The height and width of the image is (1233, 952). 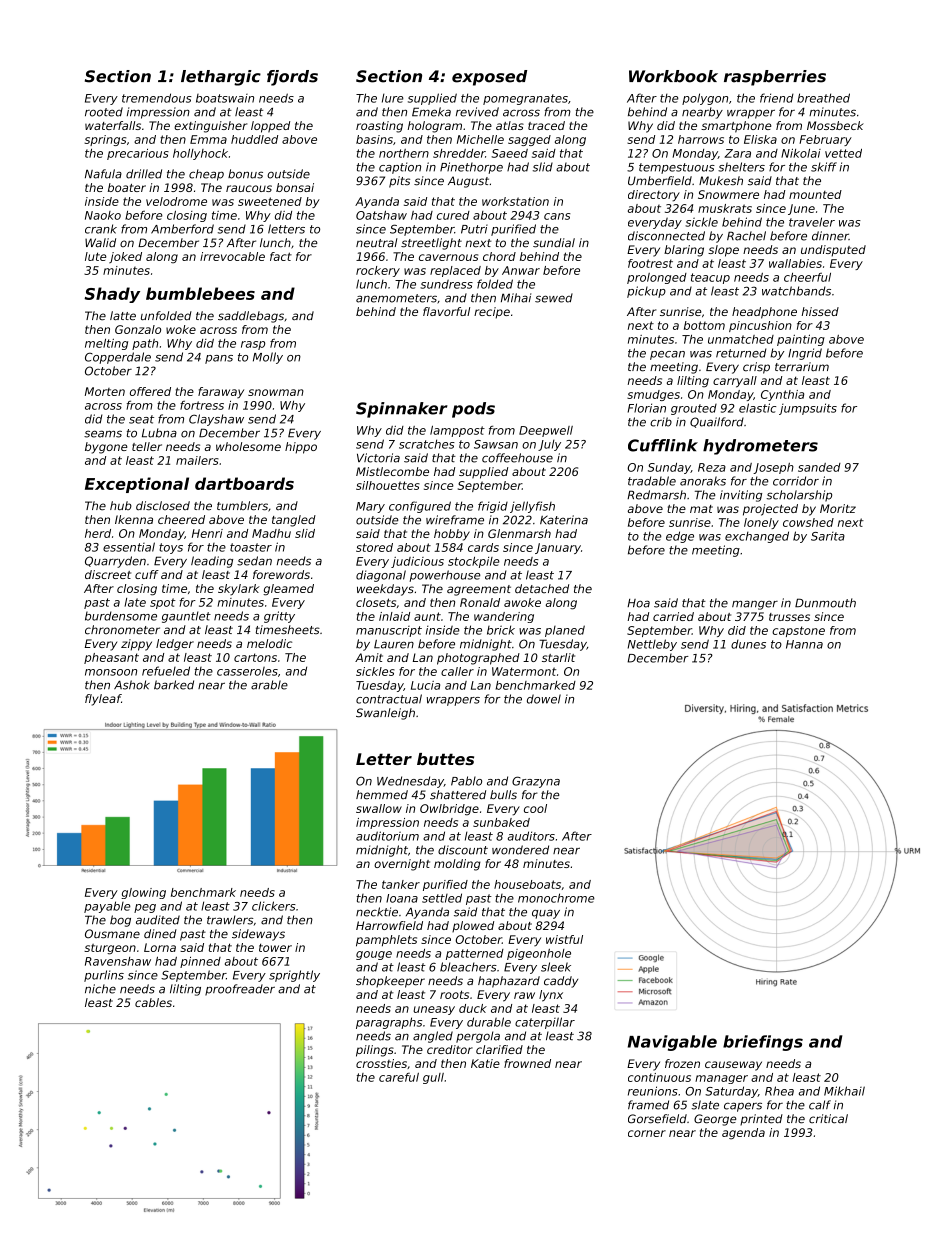 What do you see at coordinates (755, 605) in the image?
I see `manger` at bounding box center [755, 605].
